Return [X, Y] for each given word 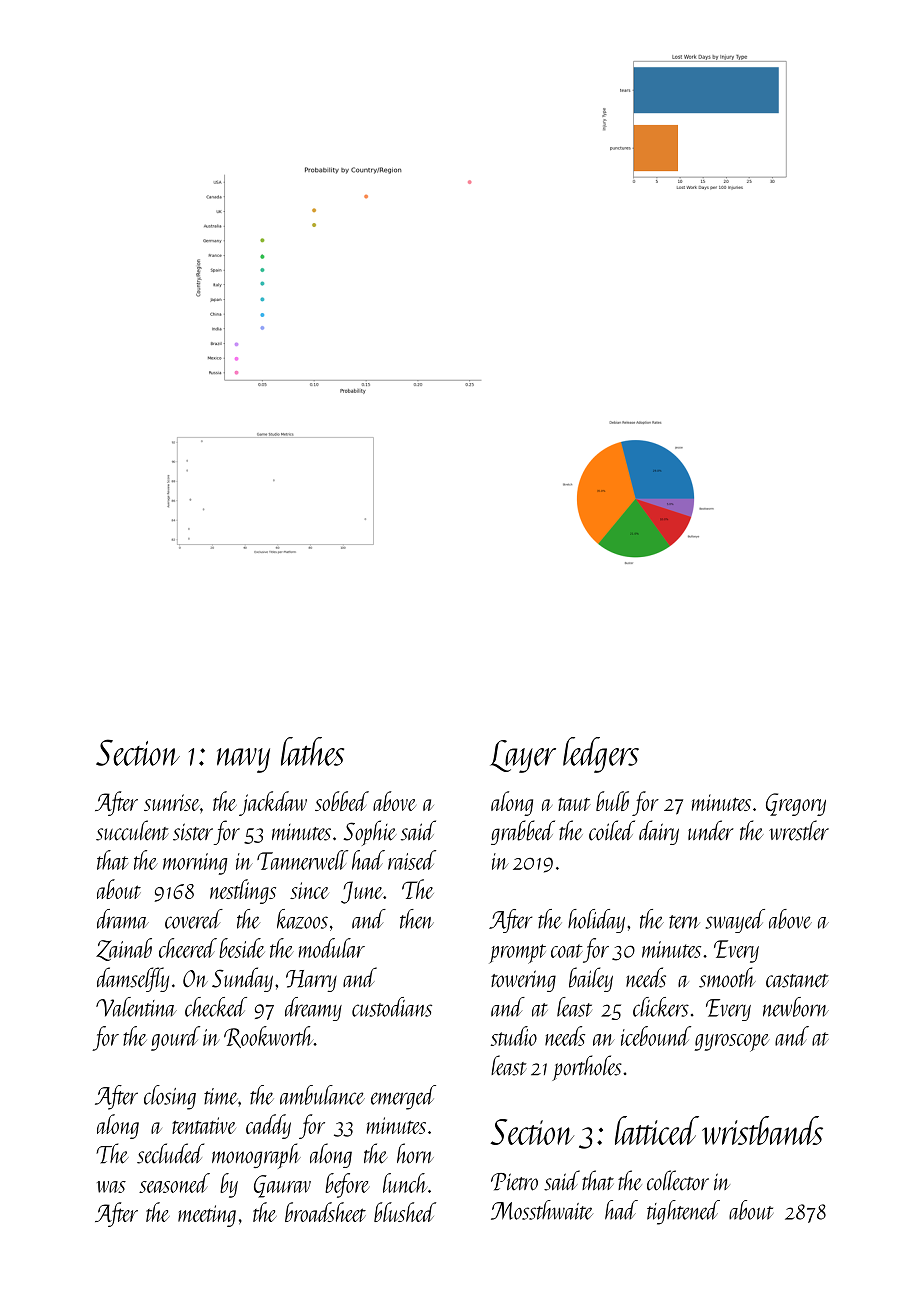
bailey [591, 979]
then [417, 919]
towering [523, 981]
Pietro [514, 1182]
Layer [523, 756]
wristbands [762, 1130]
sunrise [172, 802]
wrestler [799, 830]
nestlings [243, 891]
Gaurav [282, 1186]
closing [170, 1097]
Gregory [796, 804]
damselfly [133, 979]
